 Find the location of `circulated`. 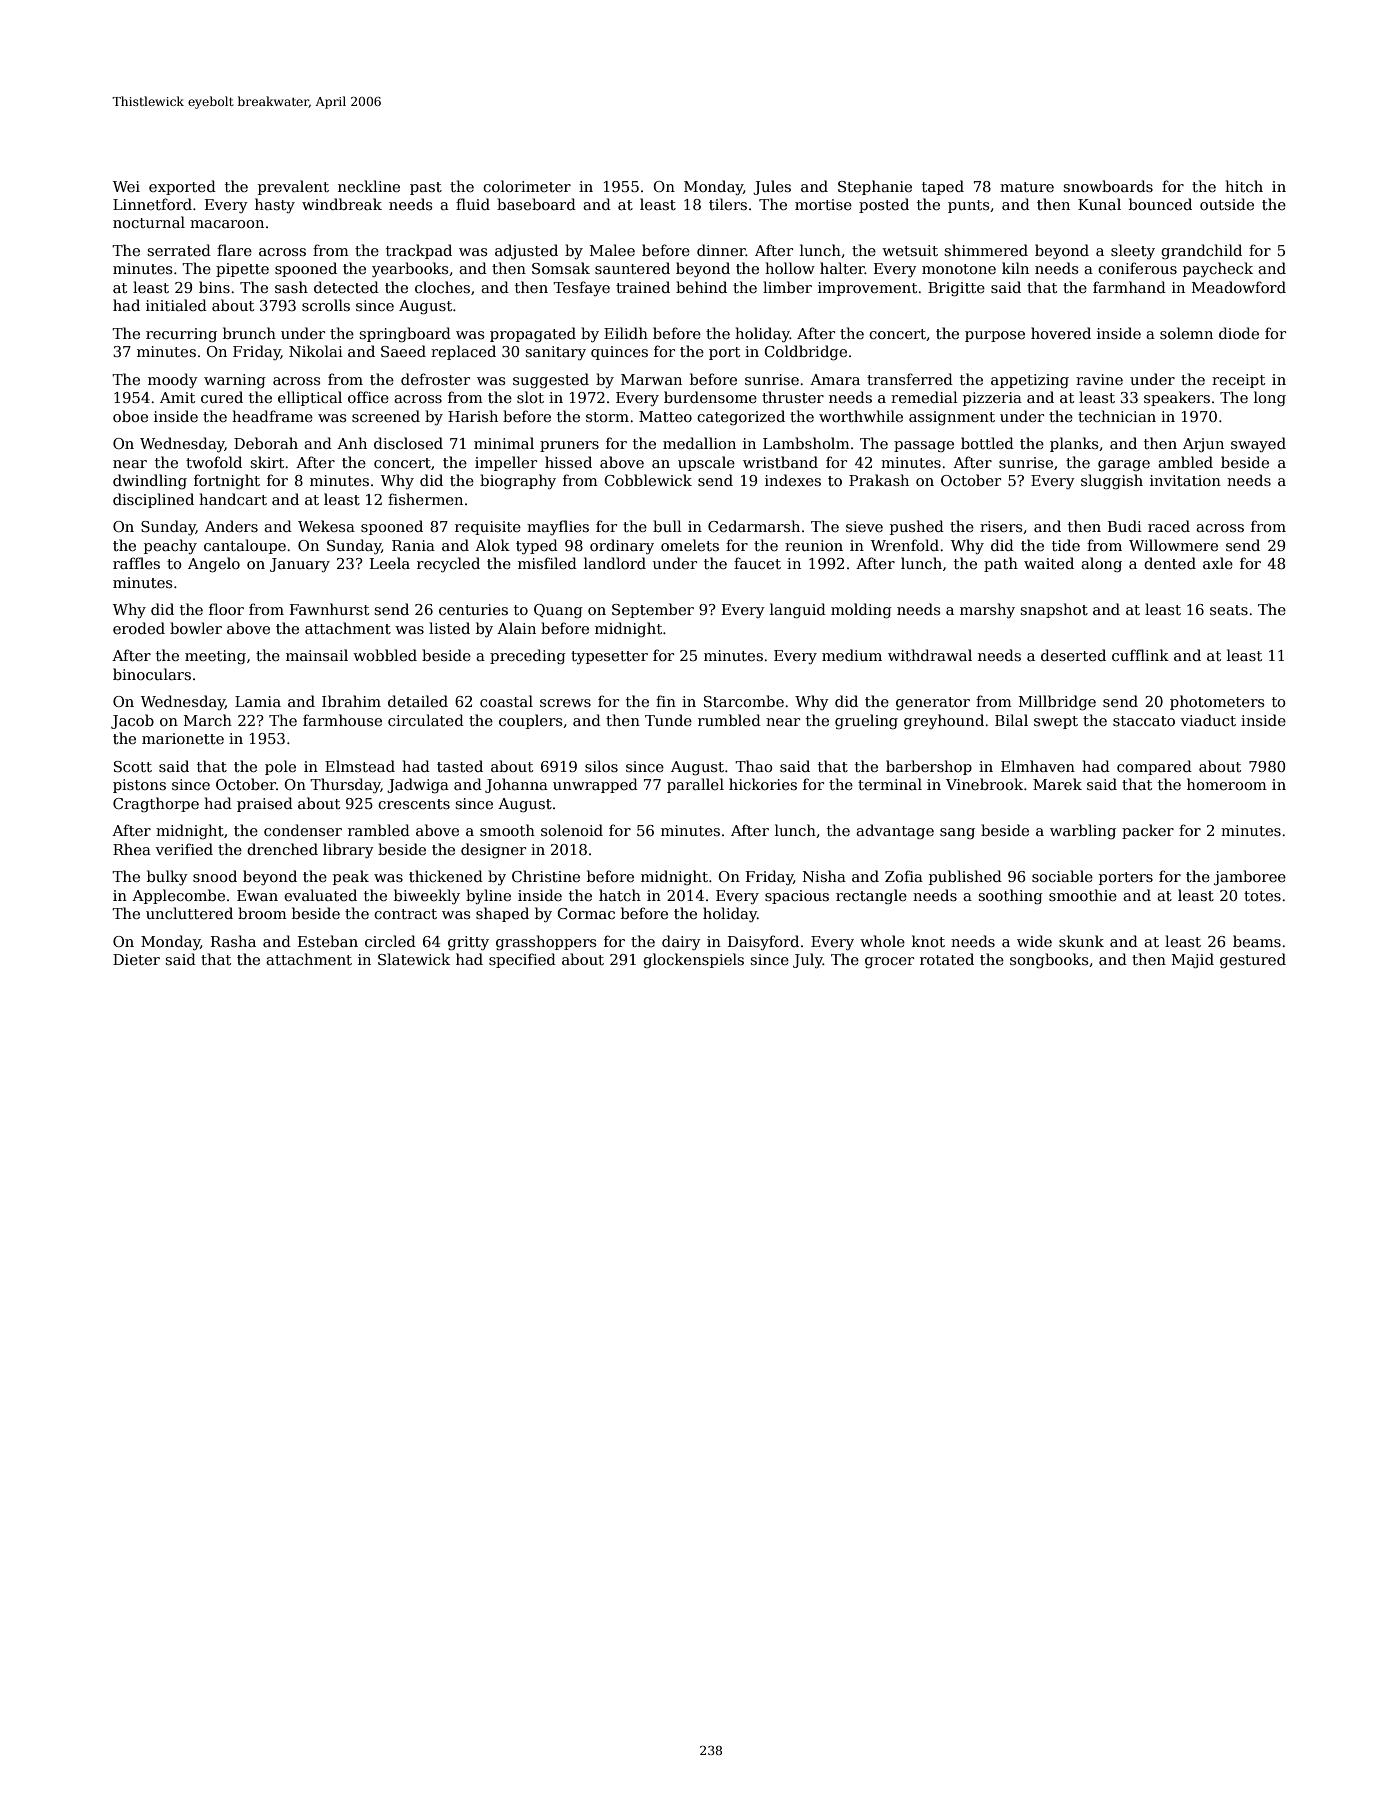

circulated is located at coordinates (426, 720).
